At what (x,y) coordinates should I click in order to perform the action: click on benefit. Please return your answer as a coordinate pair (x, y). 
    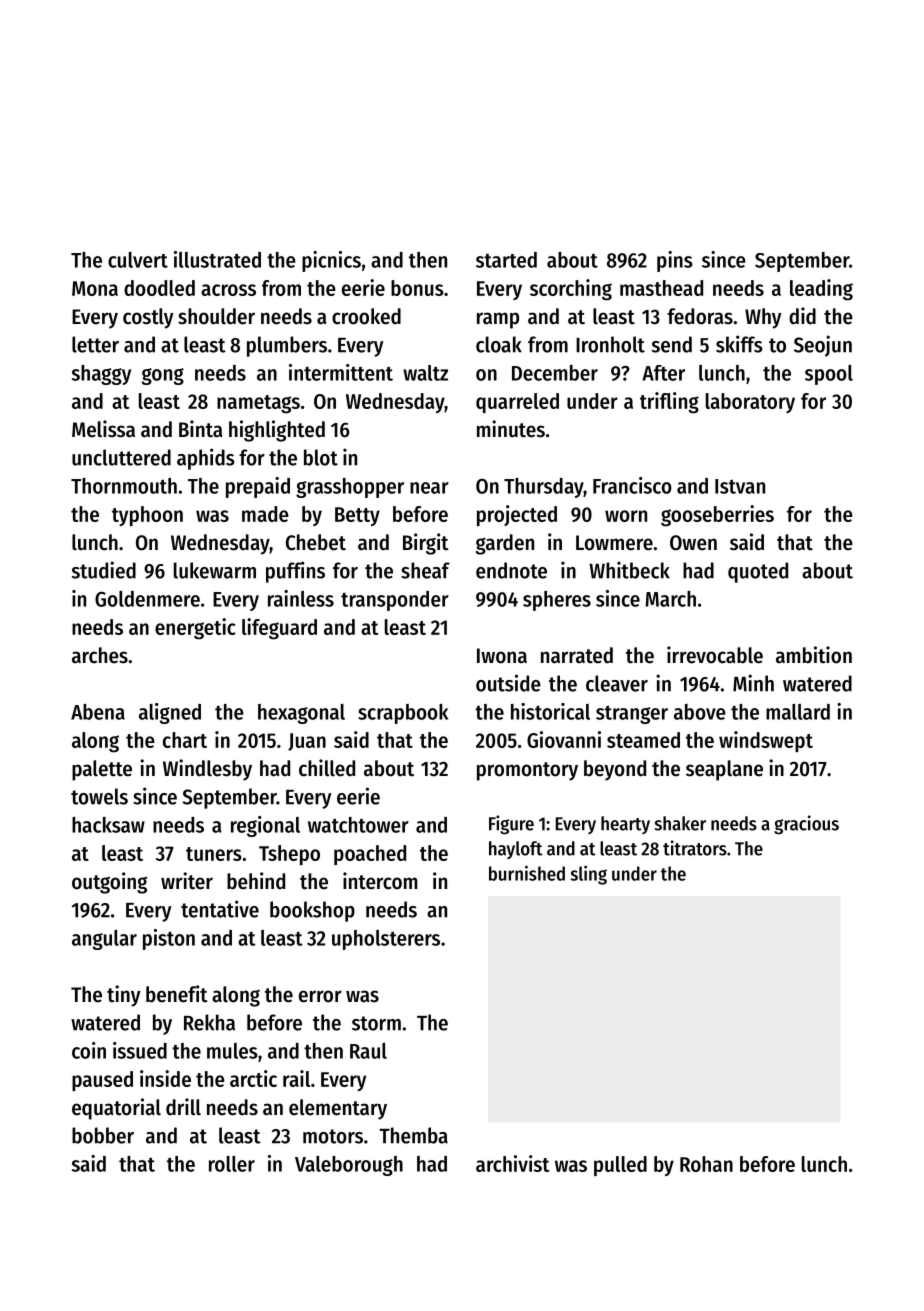
    Looking at the image, I should click on (177, 994).
